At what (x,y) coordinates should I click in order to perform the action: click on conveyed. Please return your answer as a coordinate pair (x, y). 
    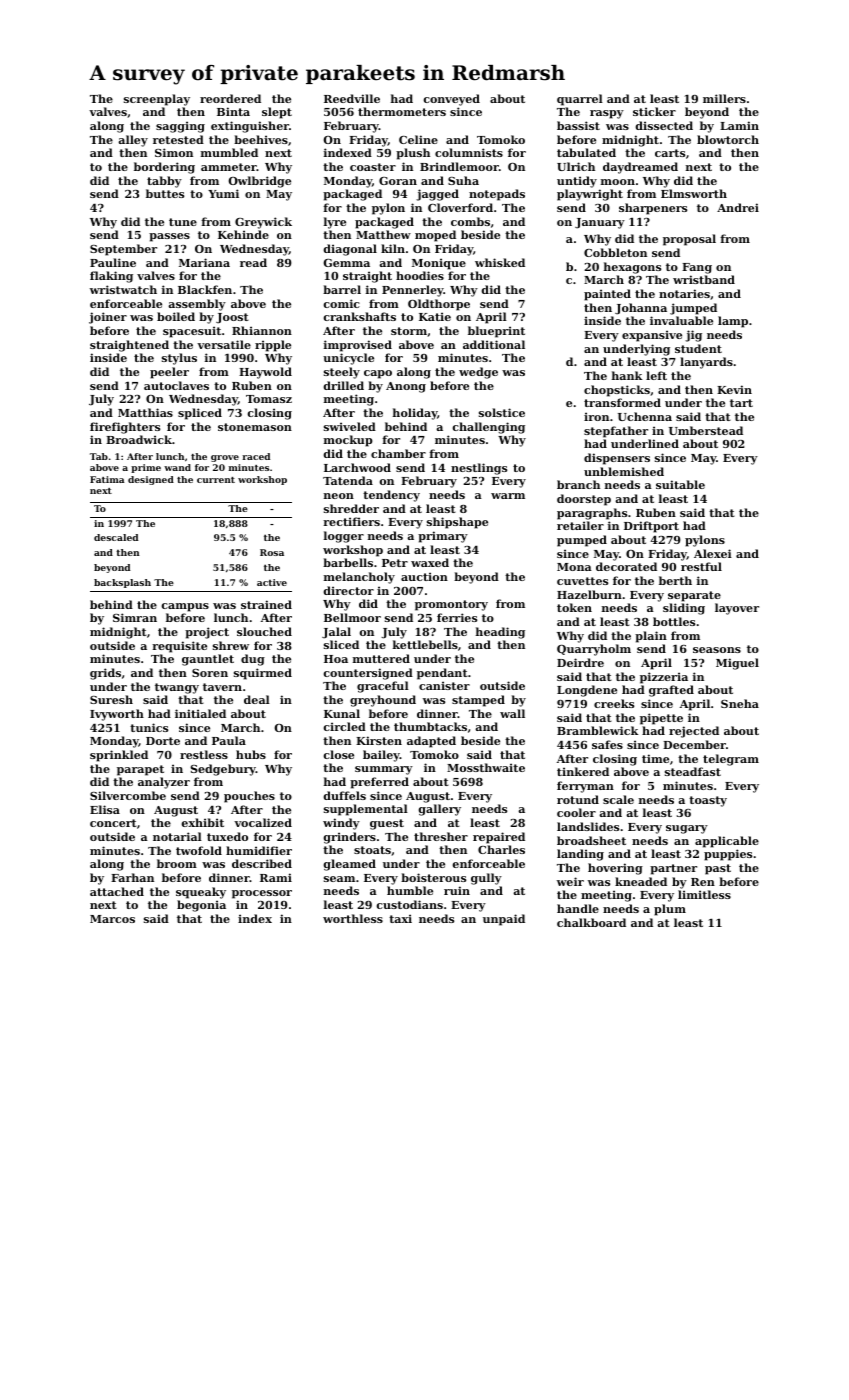
    Looking at the image, I should click on (452, 100).
